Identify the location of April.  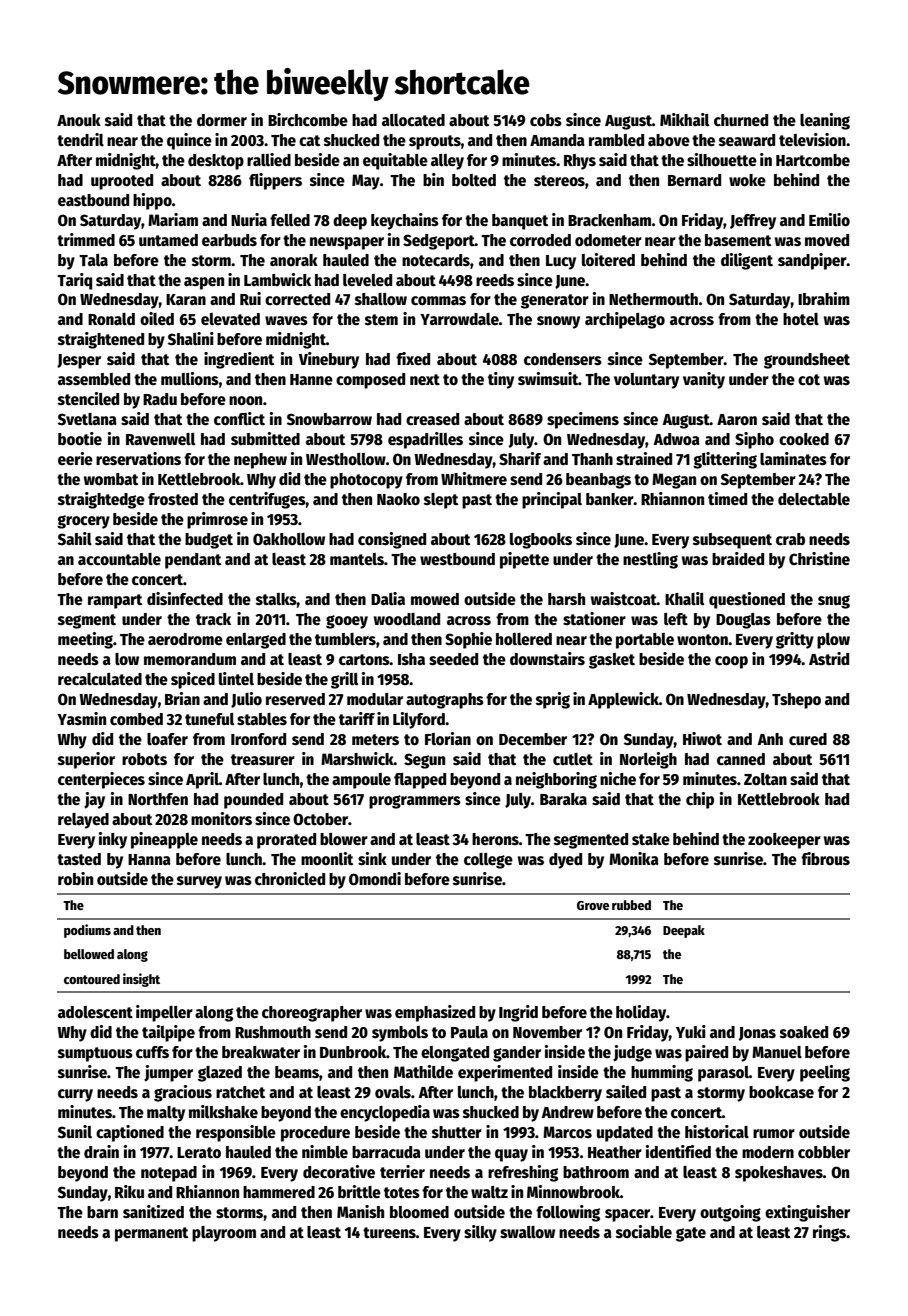
(202, 780).
